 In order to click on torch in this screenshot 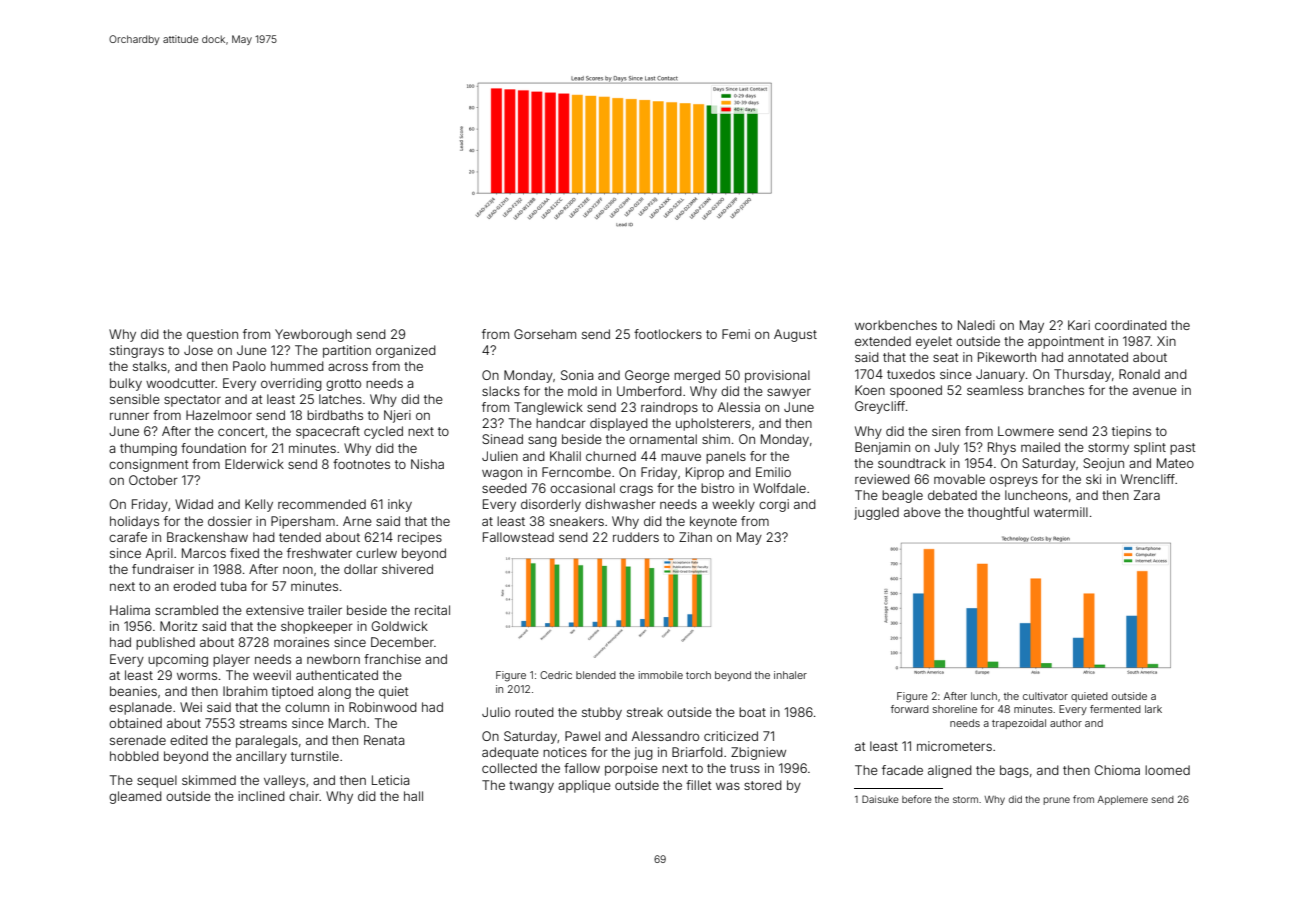, I will do `click(698, 675)`.
